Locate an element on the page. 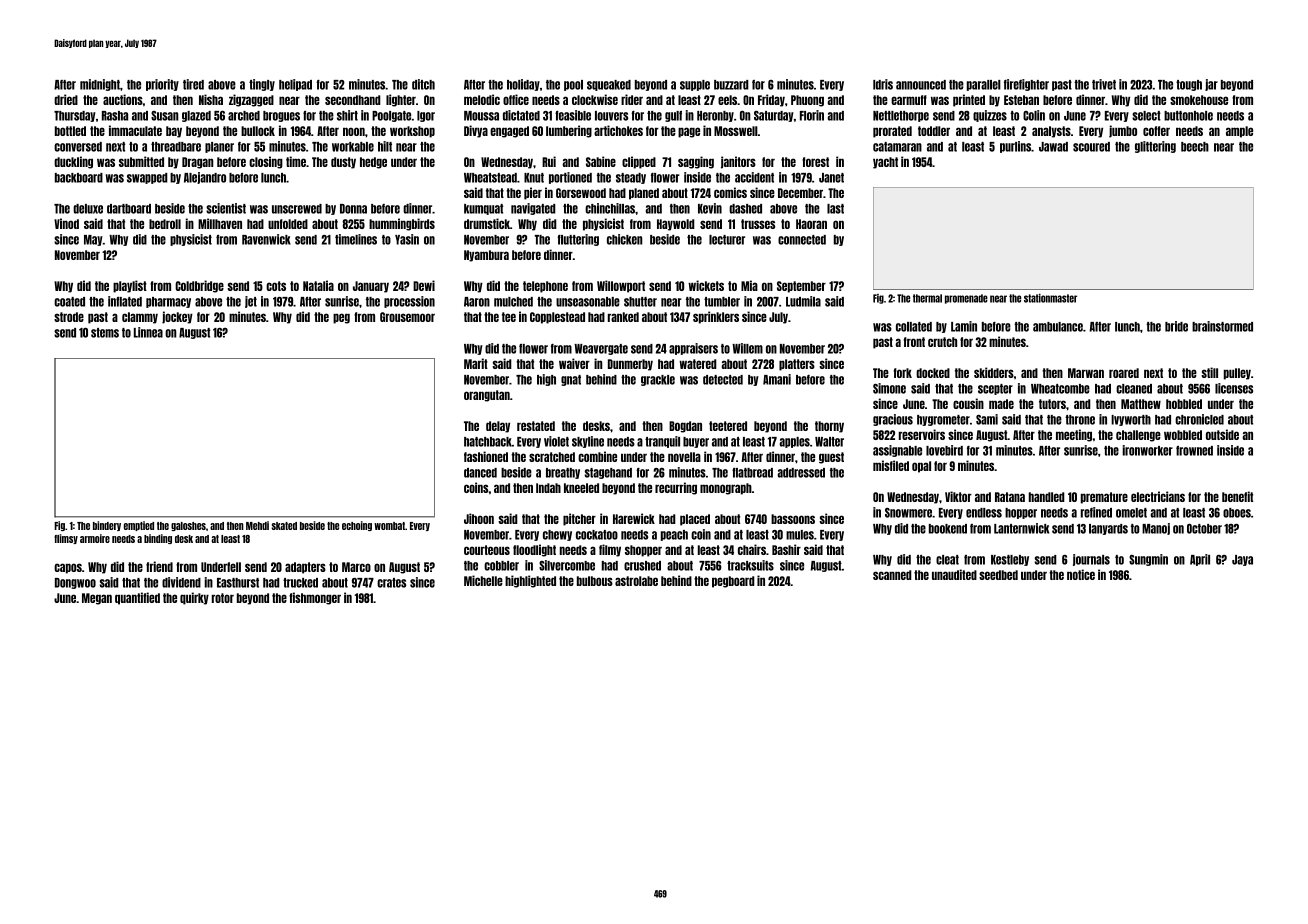  last is located at coordinates (835, 209).
